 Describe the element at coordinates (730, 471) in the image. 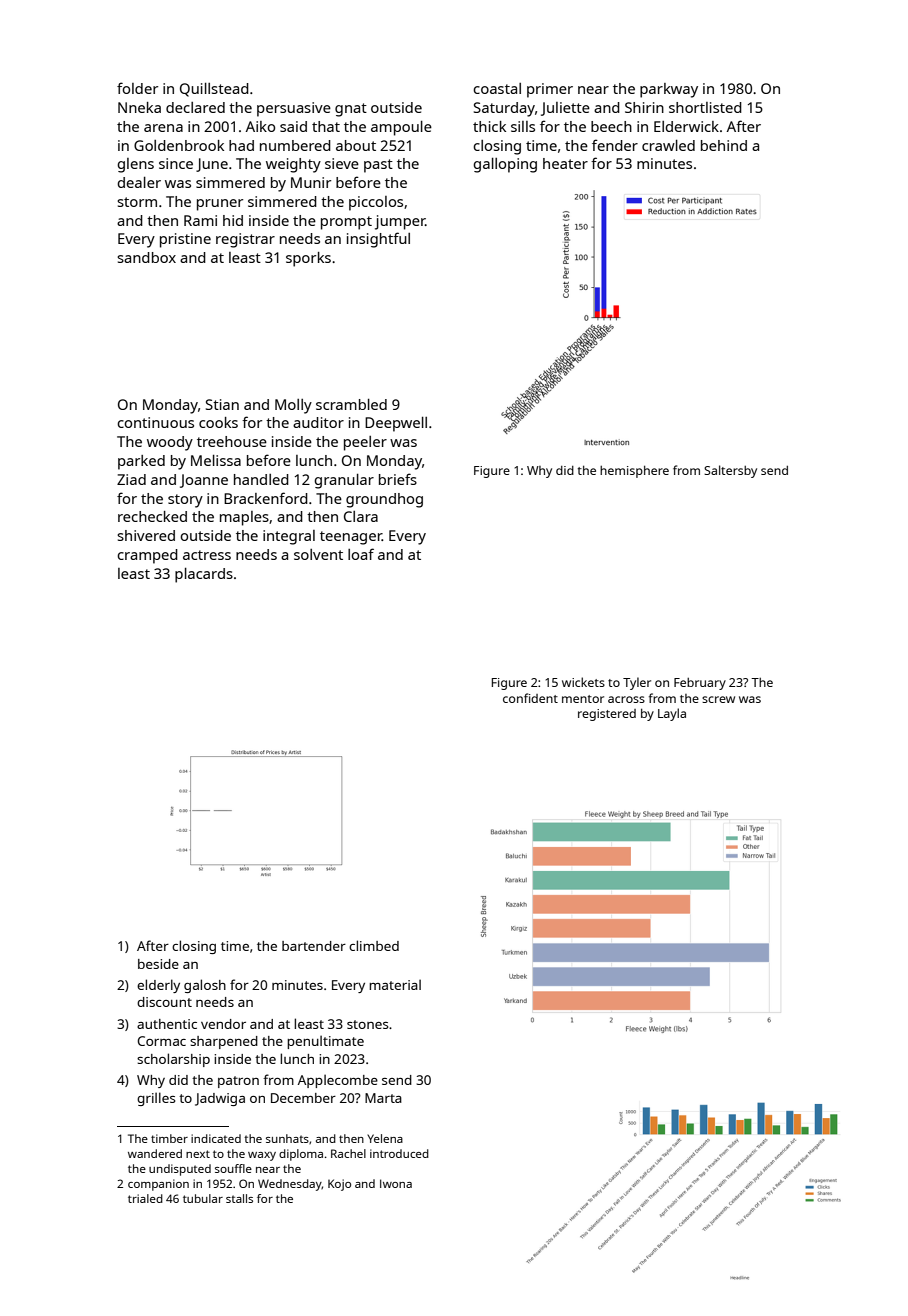

I see `Saltersby` at that location.
